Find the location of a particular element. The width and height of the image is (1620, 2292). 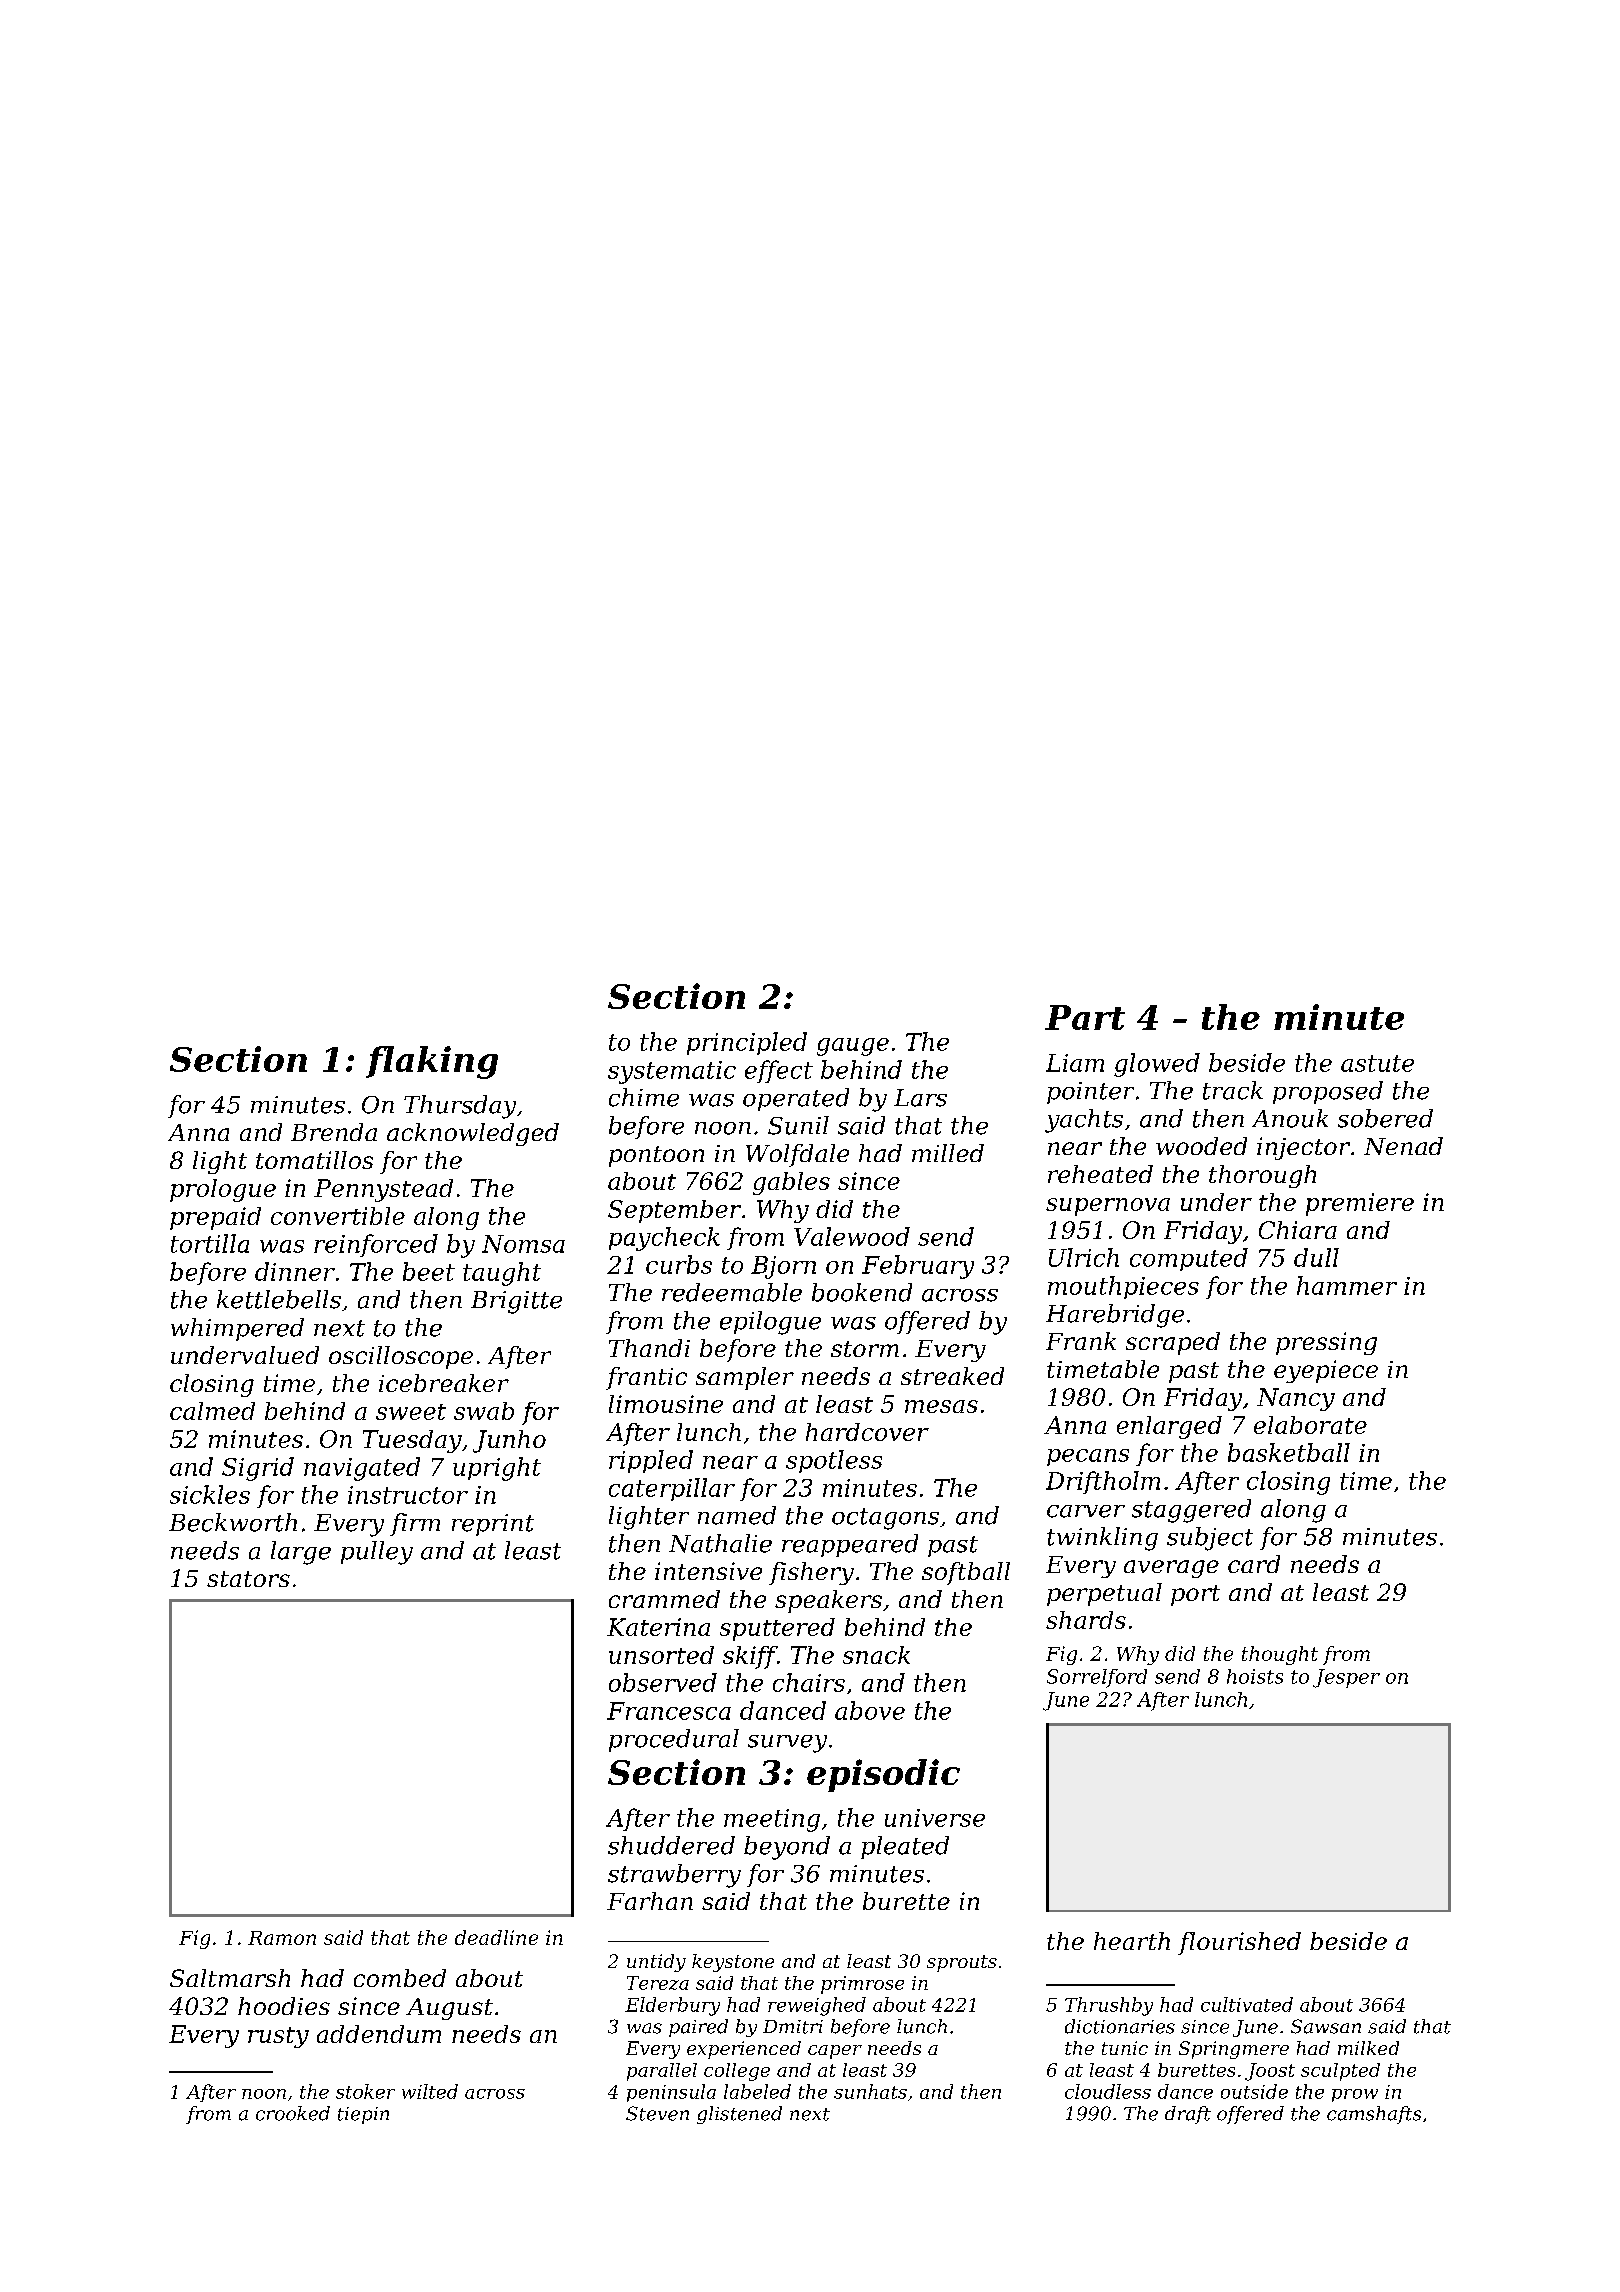

eyepiece is located at coordinates (1326, 1371).
